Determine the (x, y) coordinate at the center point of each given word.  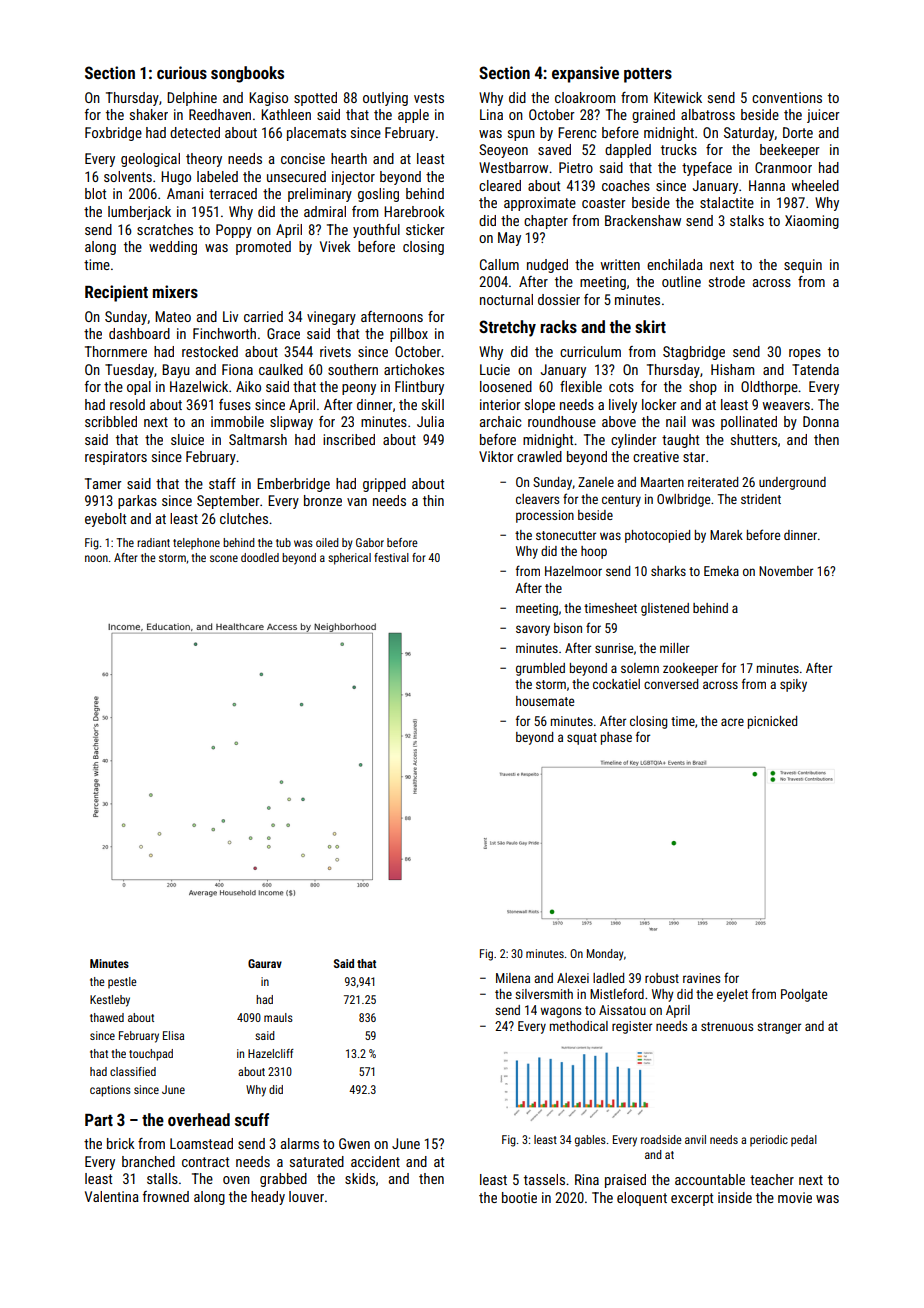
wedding (173, 248)
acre (732, 722)
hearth (349, 158)
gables (590, 1141)
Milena (513, 978)
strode (727, 281)
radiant (153, 542)
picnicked (772, 722)
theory (204, 160)
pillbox (409, 335)
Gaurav (265, 963)
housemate (545, 701)
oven (236, 1180)
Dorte (798, 132)
